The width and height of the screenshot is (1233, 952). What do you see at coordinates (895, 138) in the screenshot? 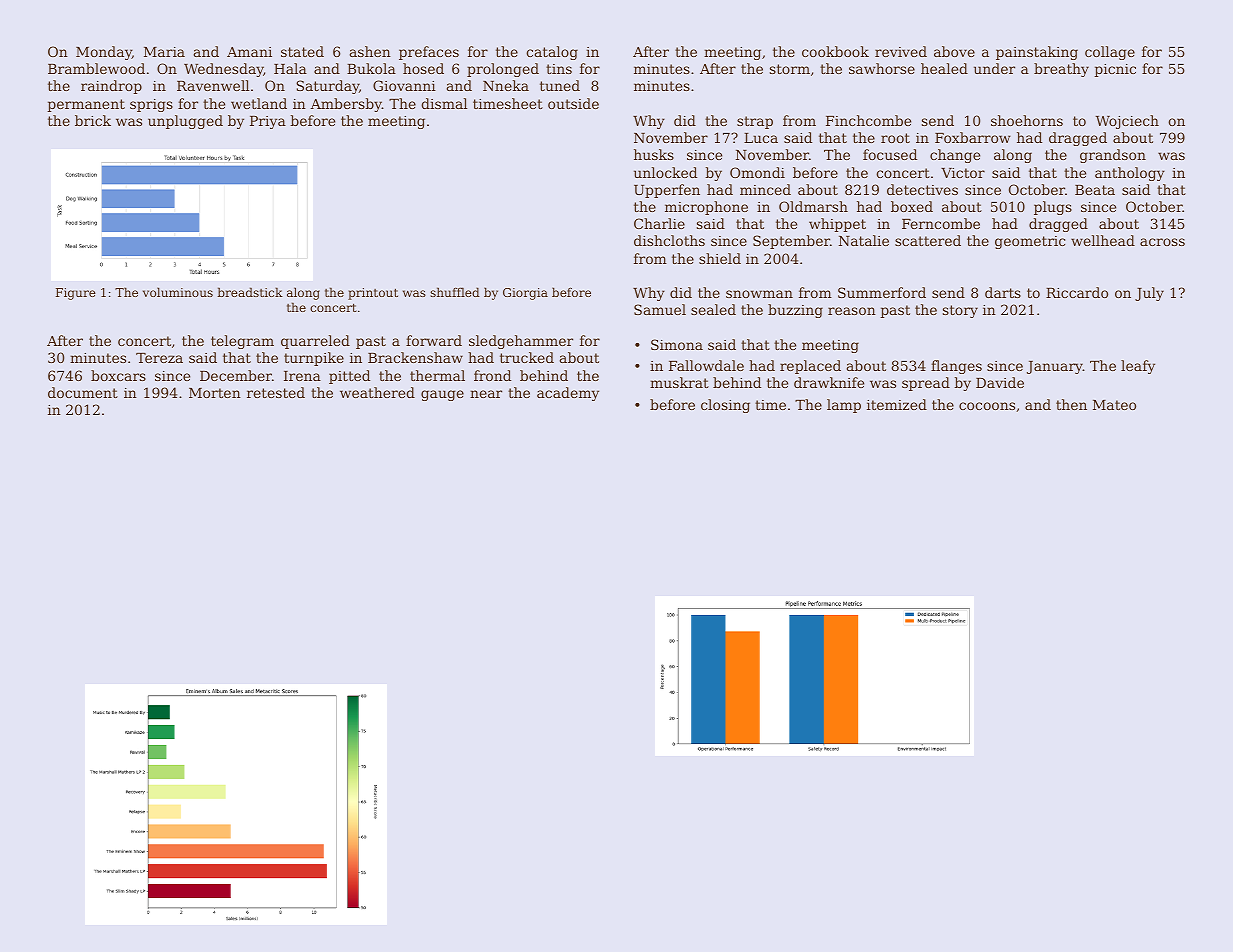
I see `root` at bounding box center [895, 138].
